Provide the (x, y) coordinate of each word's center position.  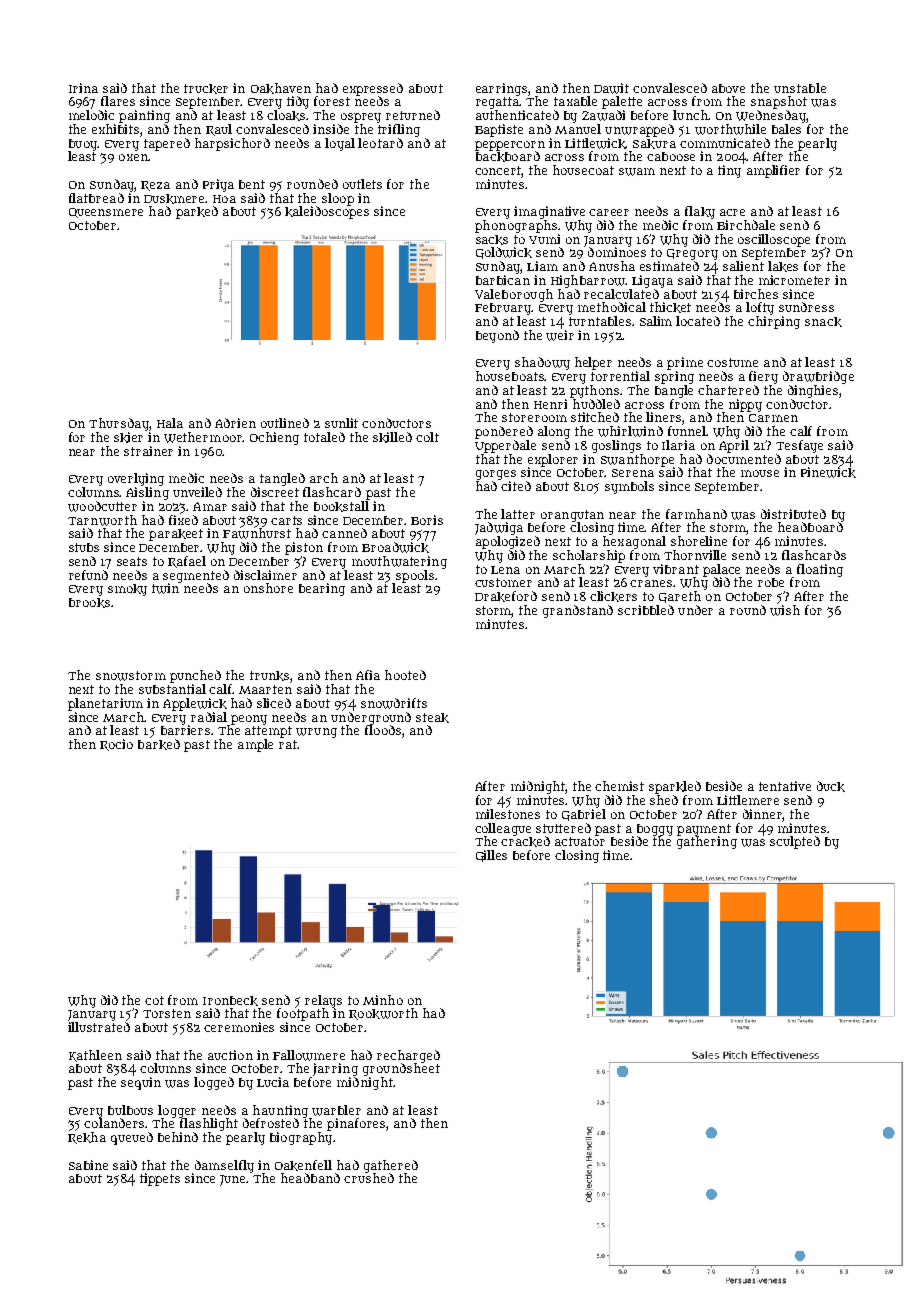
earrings (501, 89)
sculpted (795, 842)
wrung (316, 733)
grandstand (578, 611)
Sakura (654, 144)
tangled (282, 479)
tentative (785, 786)
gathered (391, 1166)
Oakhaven (281, 88)
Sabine (88, 1165)
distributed (793, 514)
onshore (268, 588)
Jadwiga (499, 528)
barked (159, 744)
